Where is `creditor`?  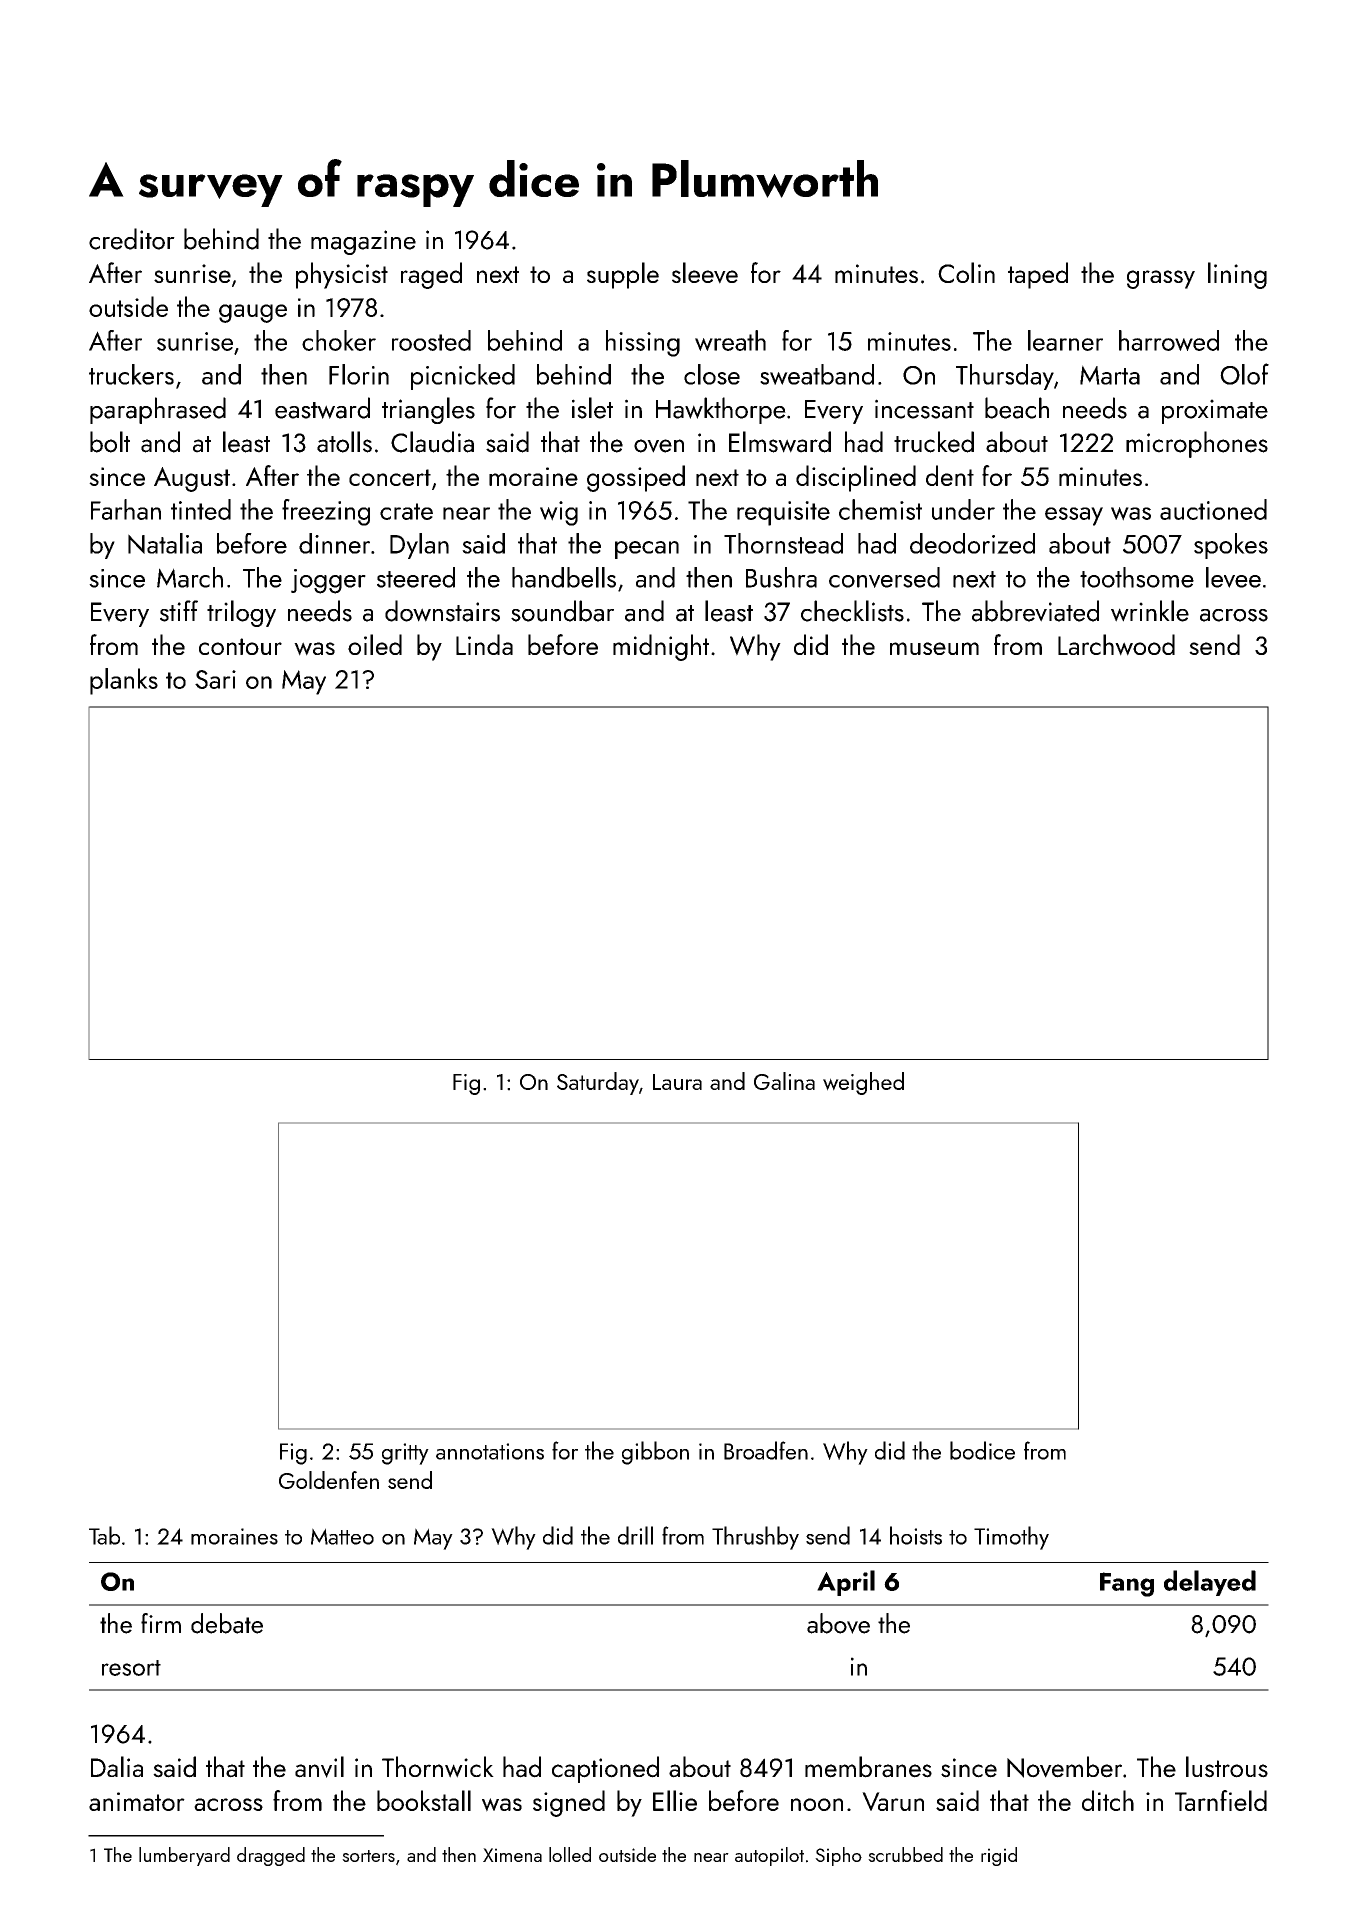 creditor is located at coordinates (132, 239).
